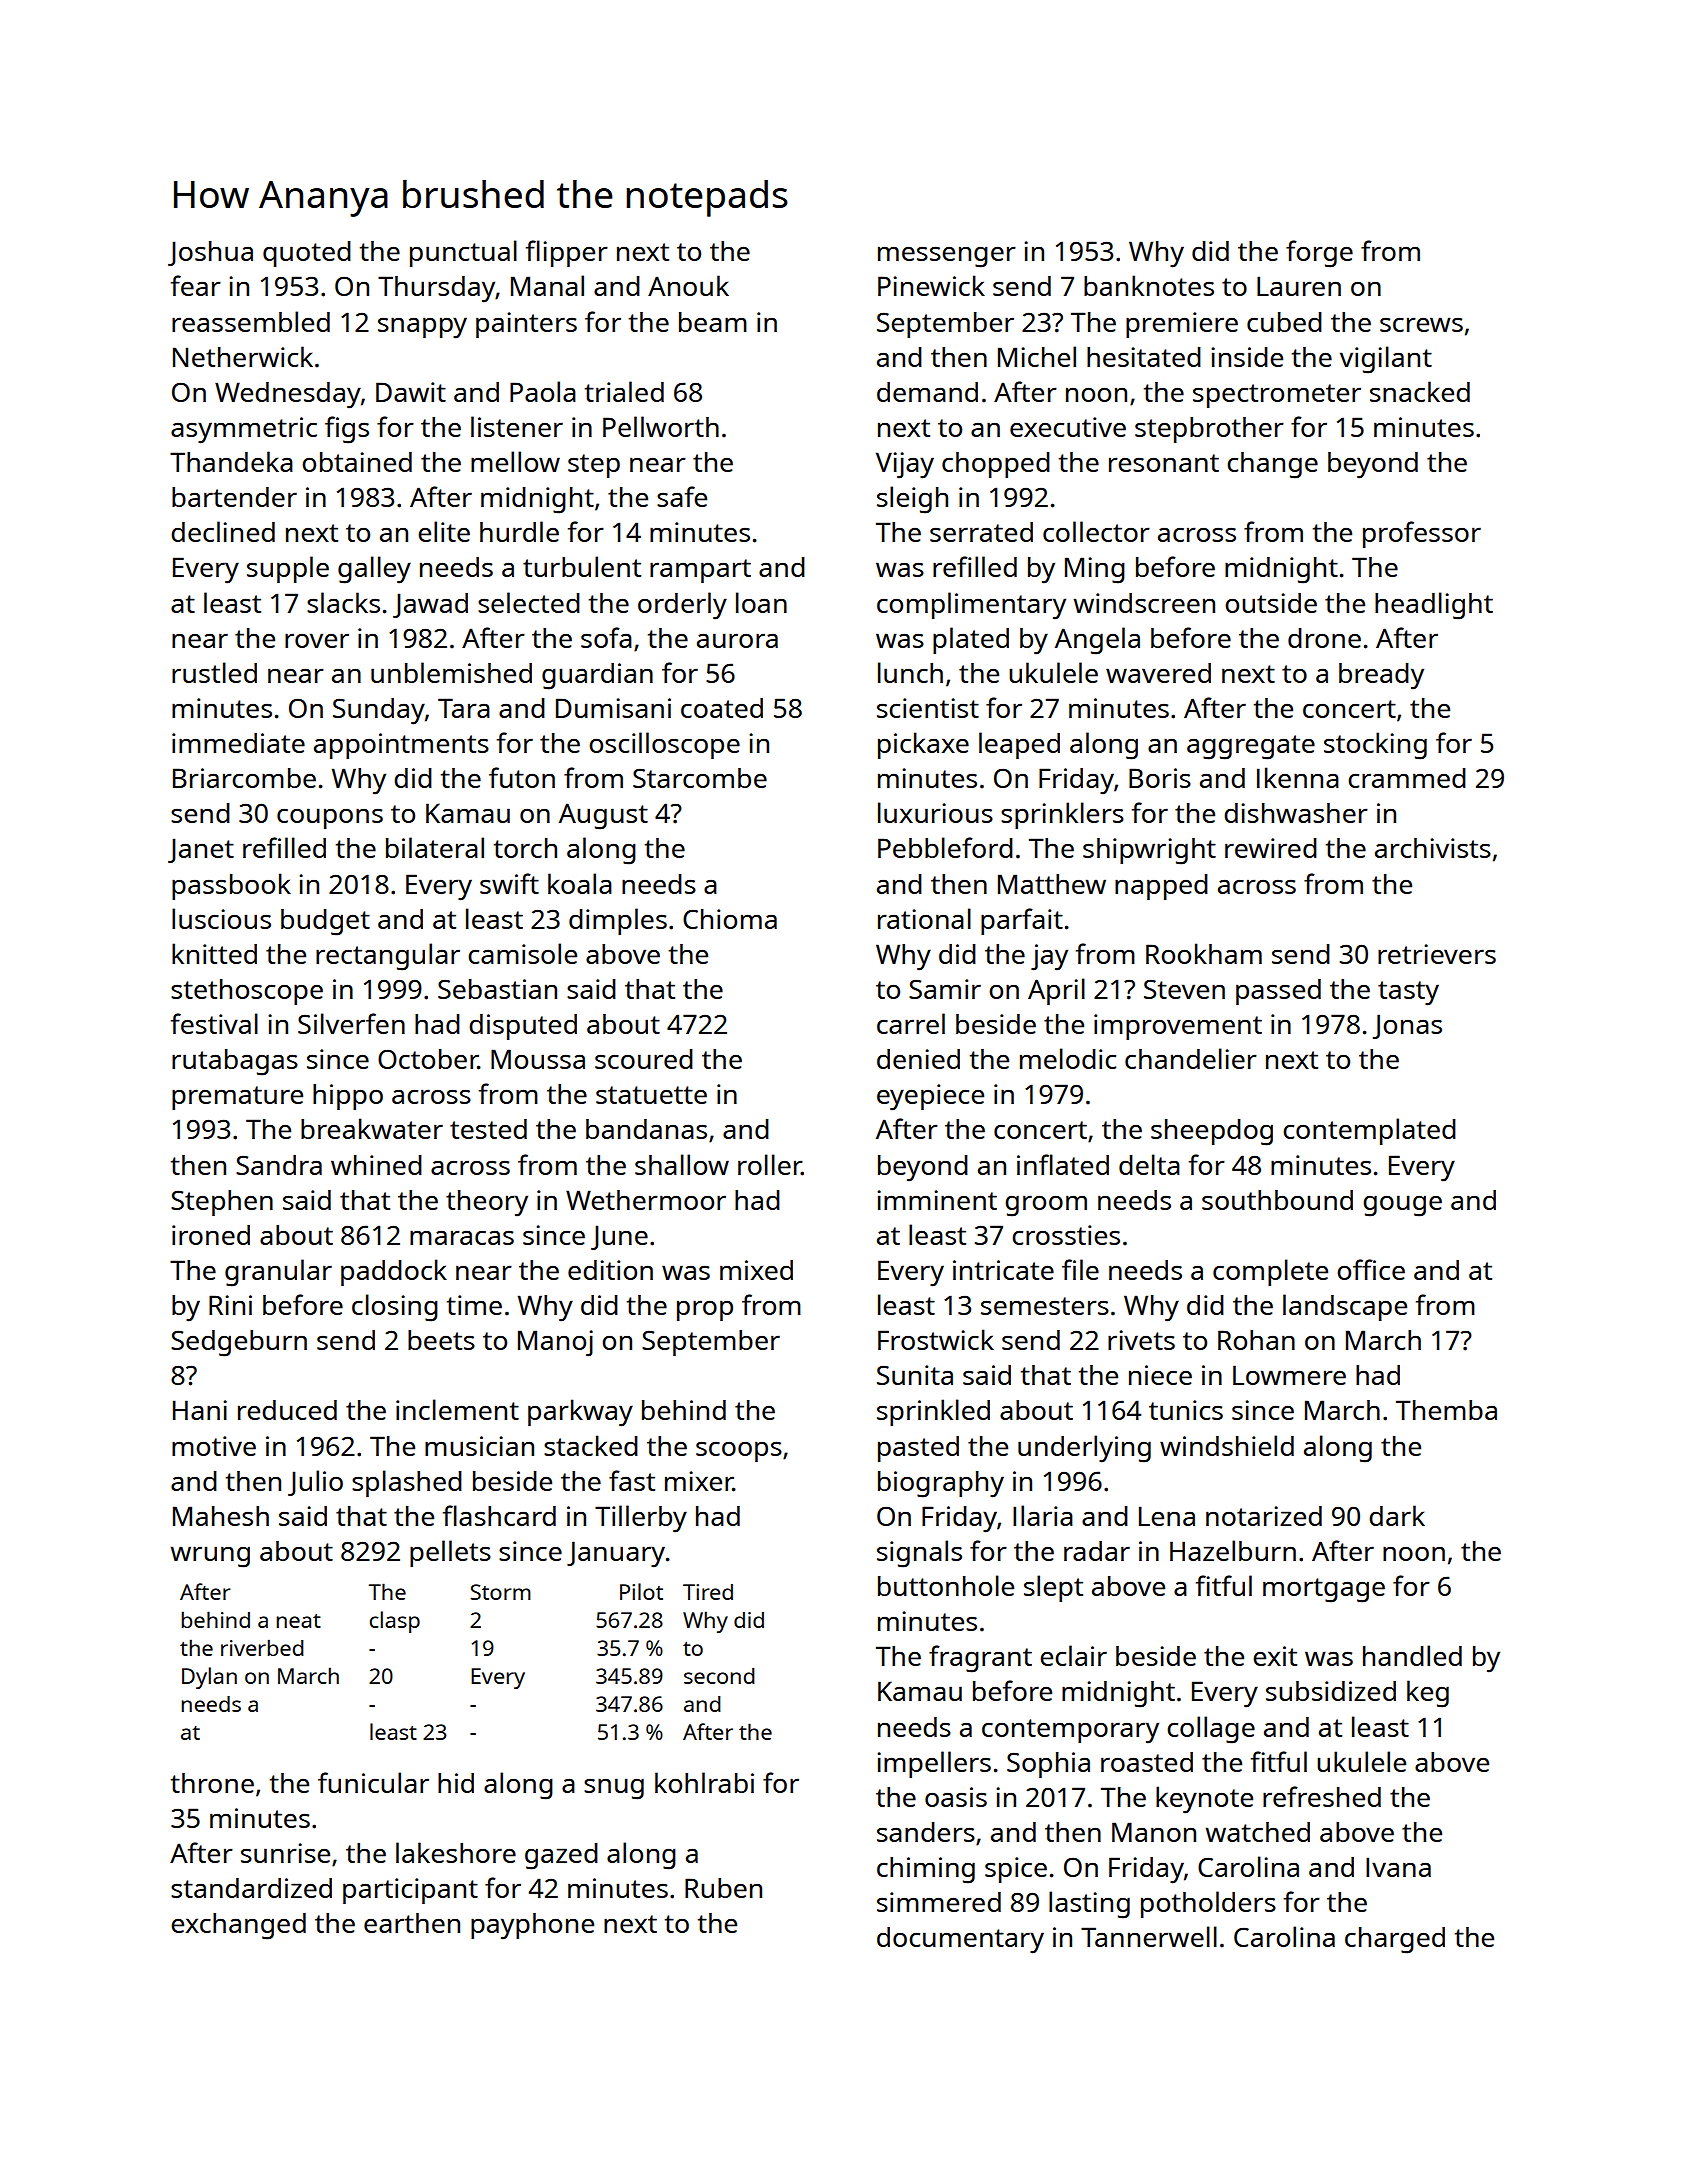 This screenshot has height=2178, width=1683. Describe the element at coordinates (567, 253) in the screenshot. I see `flipper` at that location.
